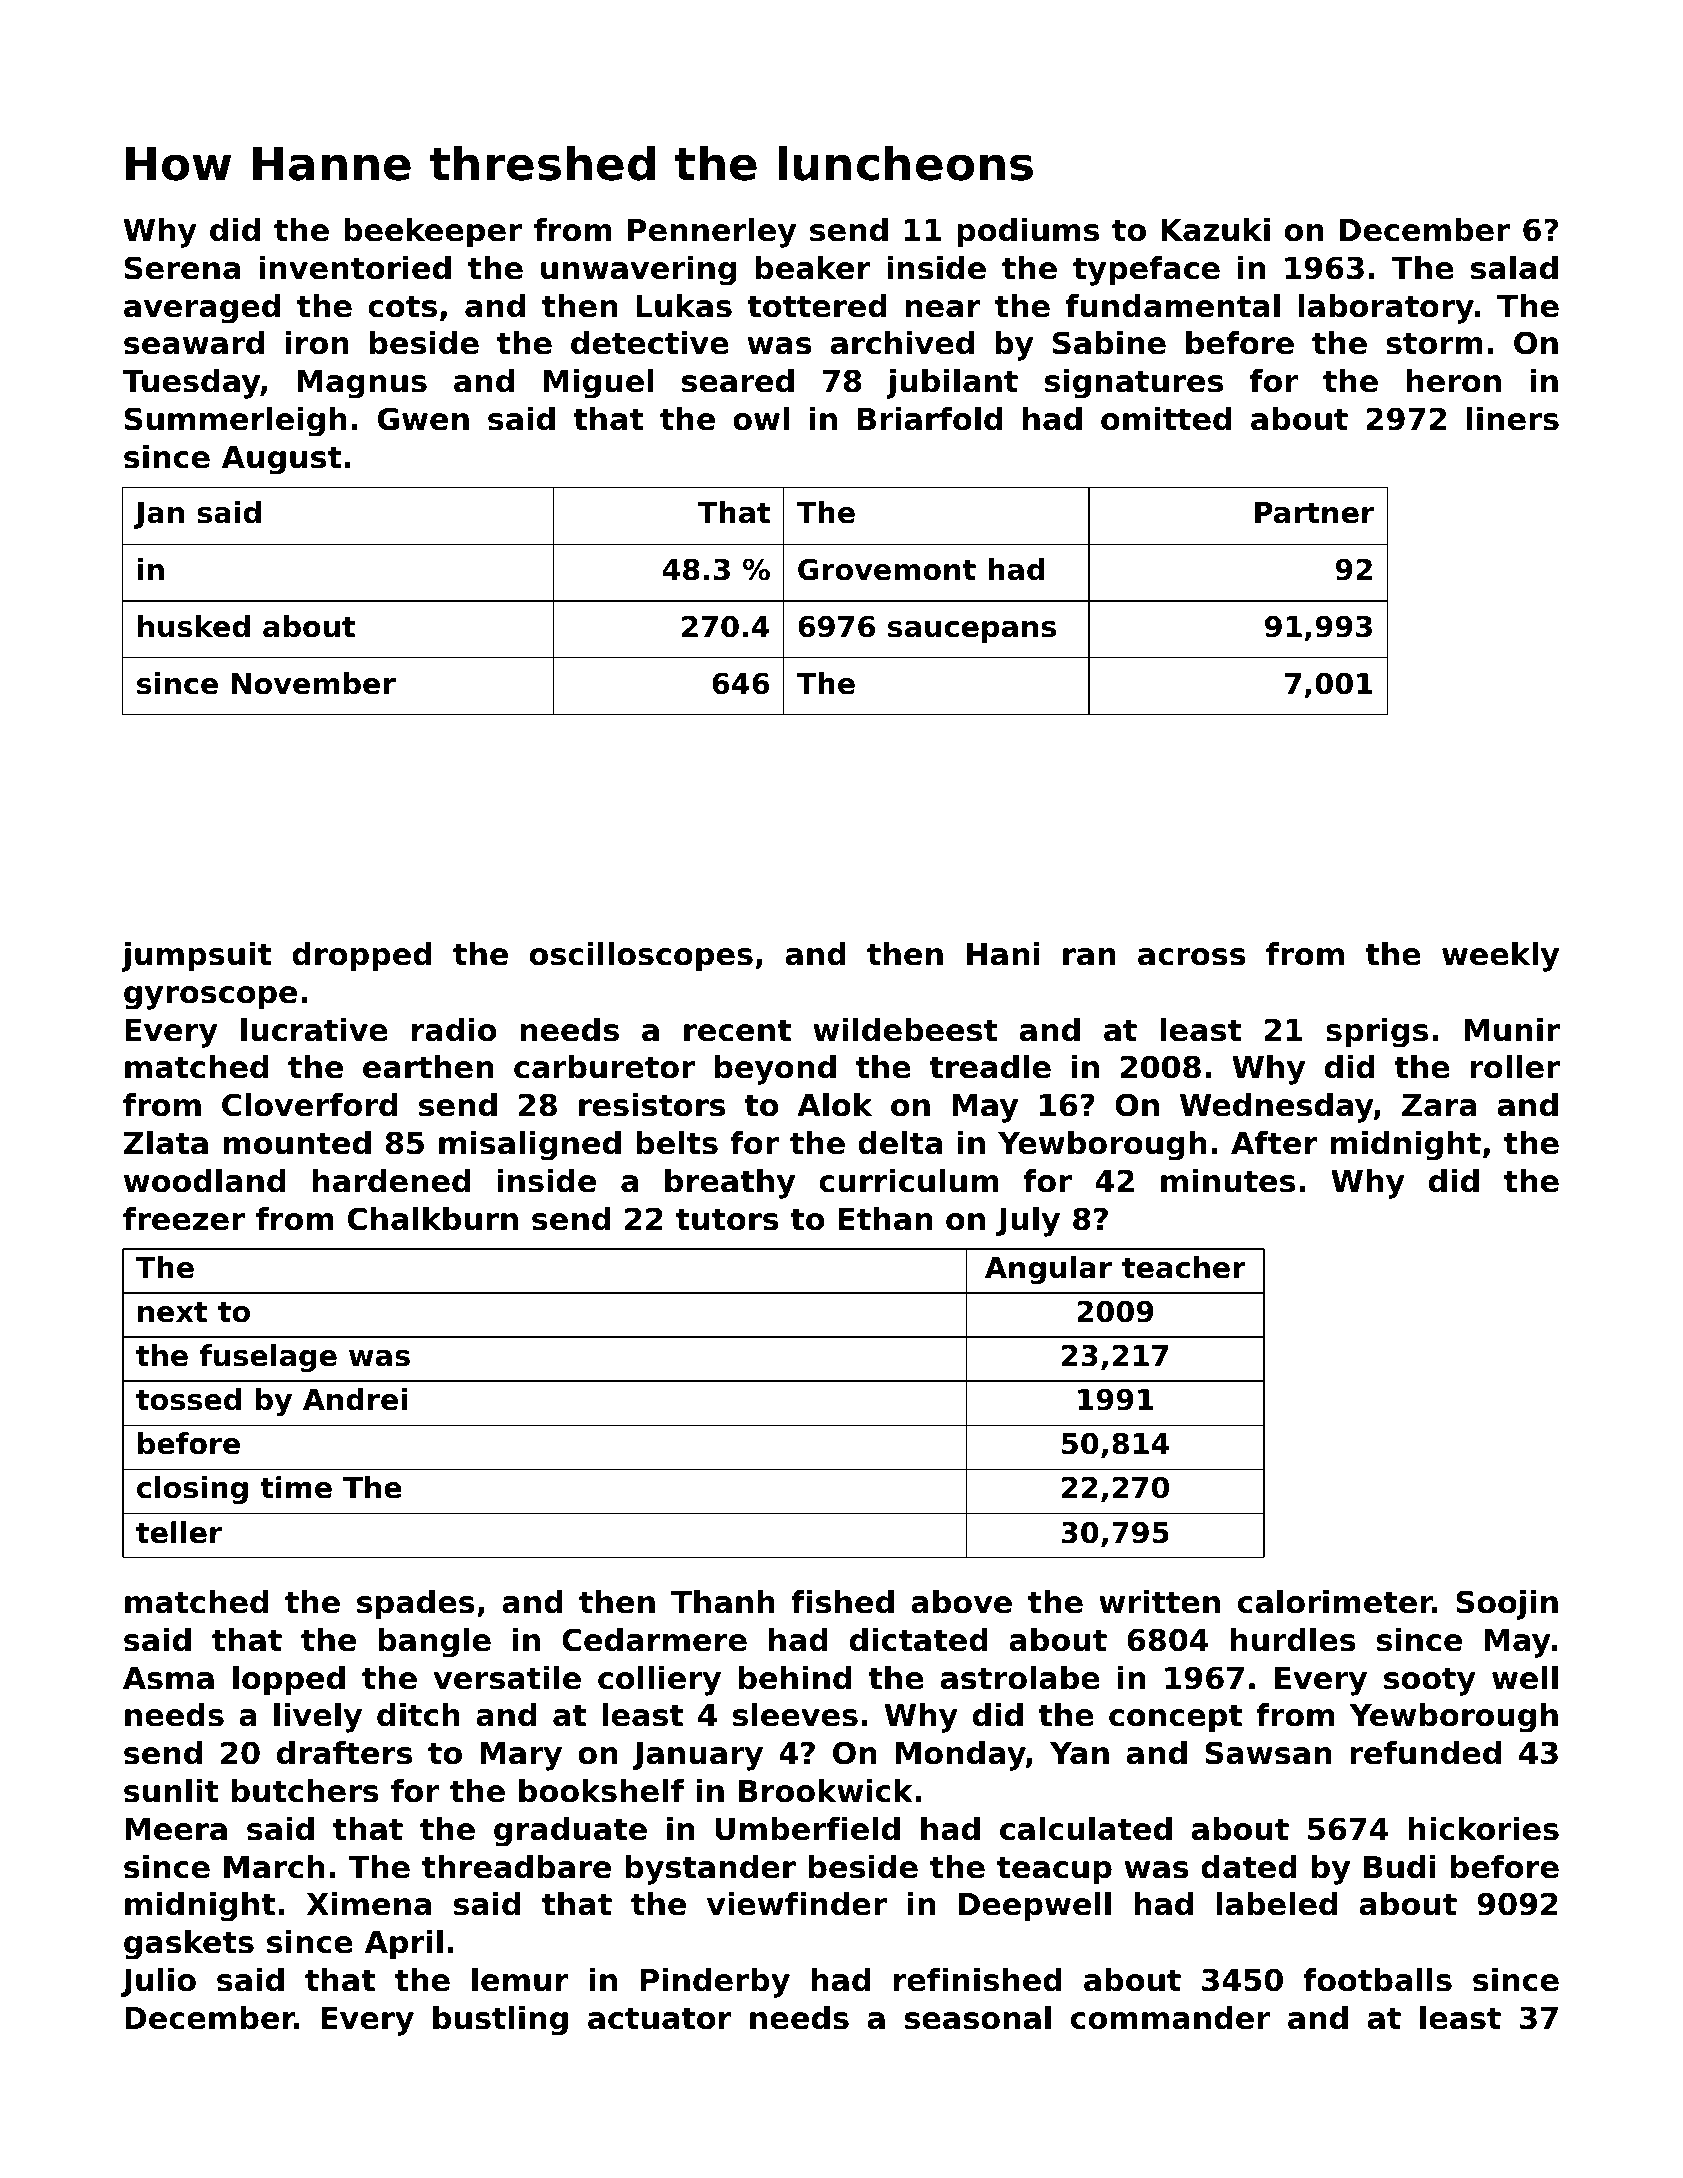 The width and height of the screenshot is (1683, 2178). Describe the element at coordinates (1314, 513) in the screenshot. I see `Partner` at that location.
